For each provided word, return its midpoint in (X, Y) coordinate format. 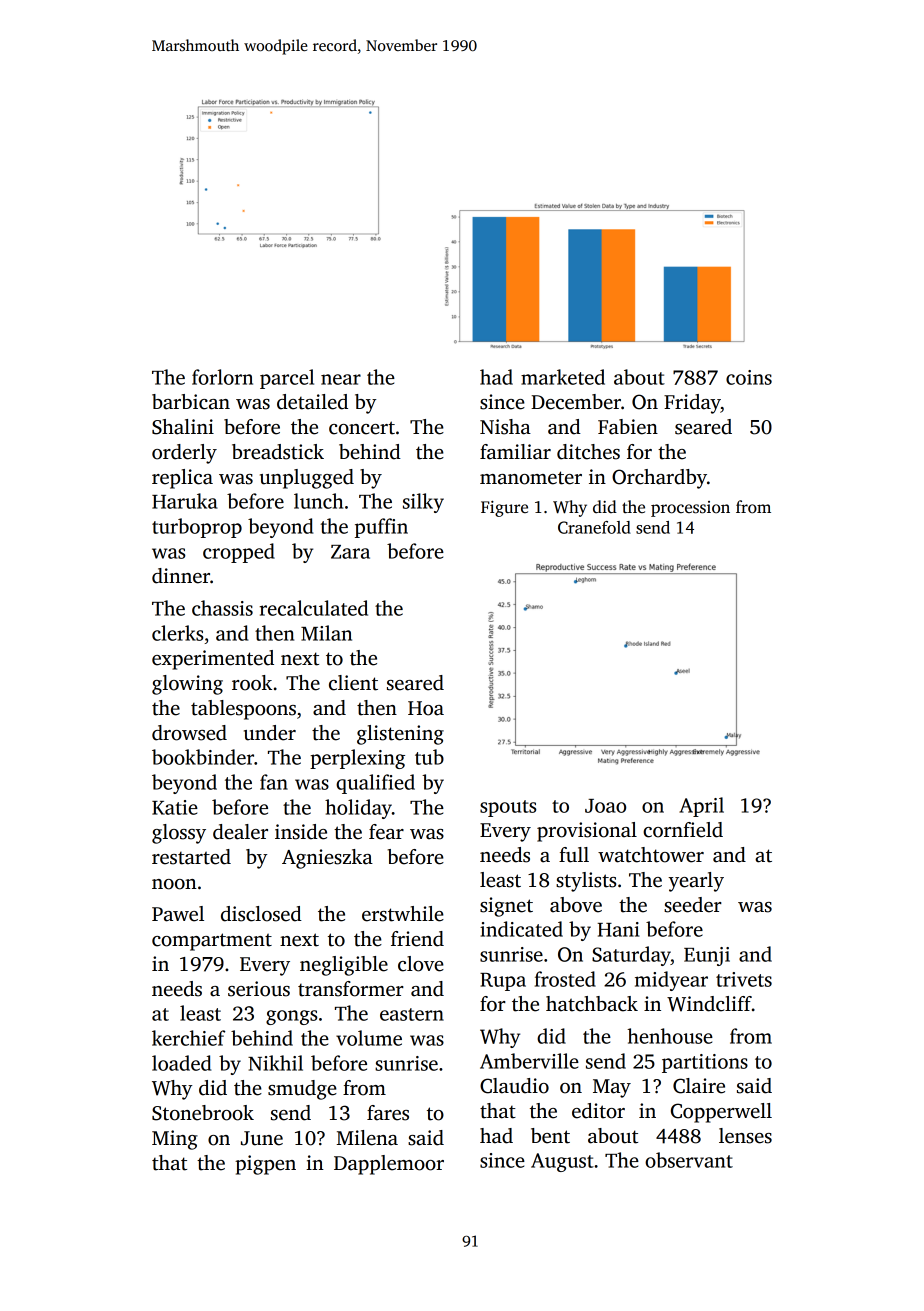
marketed (563, 377)
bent (550, 1136)
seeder (693, 905)
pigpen (265, 1165)
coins (749, 377)
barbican (191, 402)
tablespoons (243, 710)
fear (386, 832)
